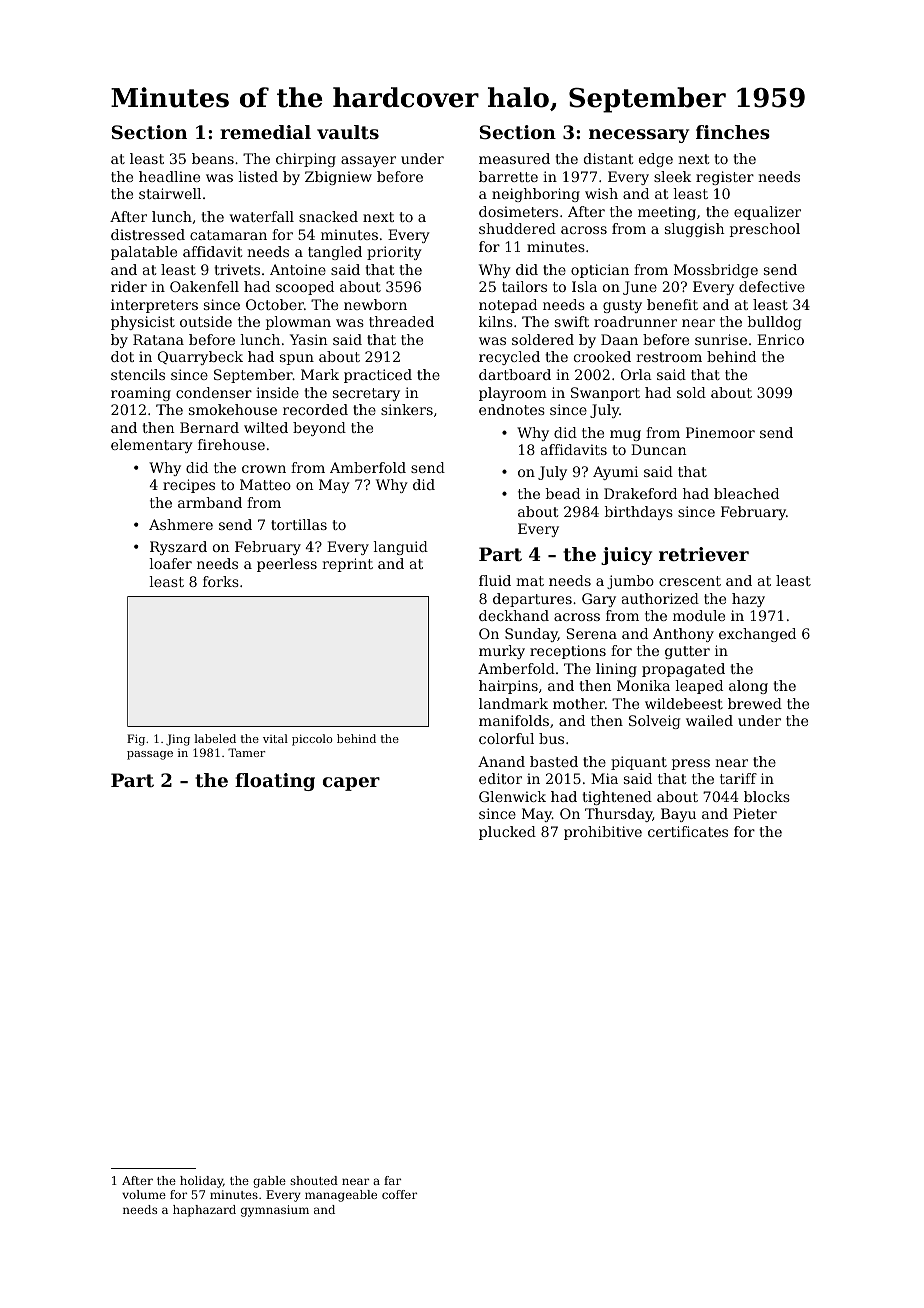  Describe the element at coordinates (688, 831) in the screenshot. I see `certificates` at that location.
